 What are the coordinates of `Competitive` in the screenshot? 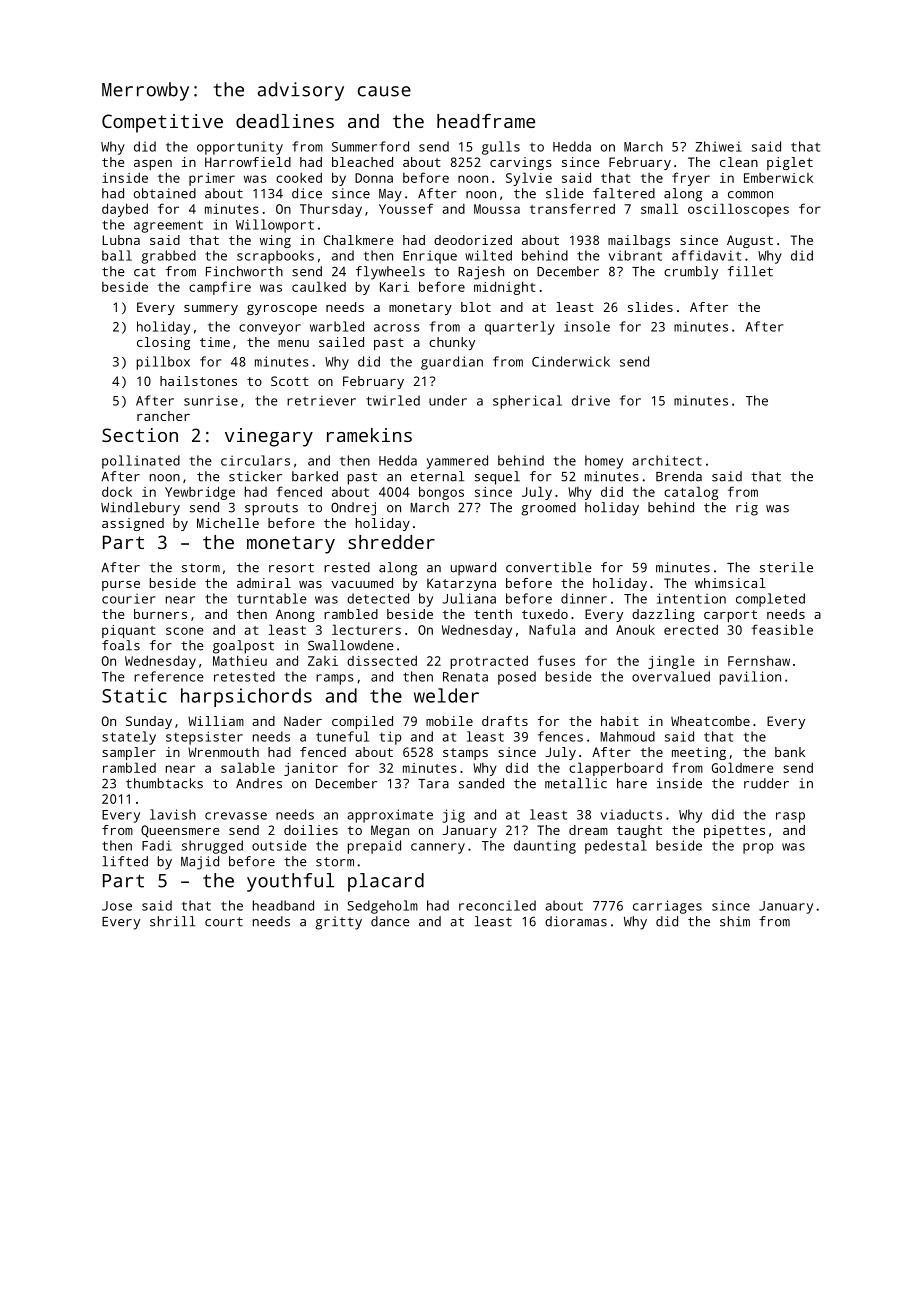 It's located at (162, 123).
